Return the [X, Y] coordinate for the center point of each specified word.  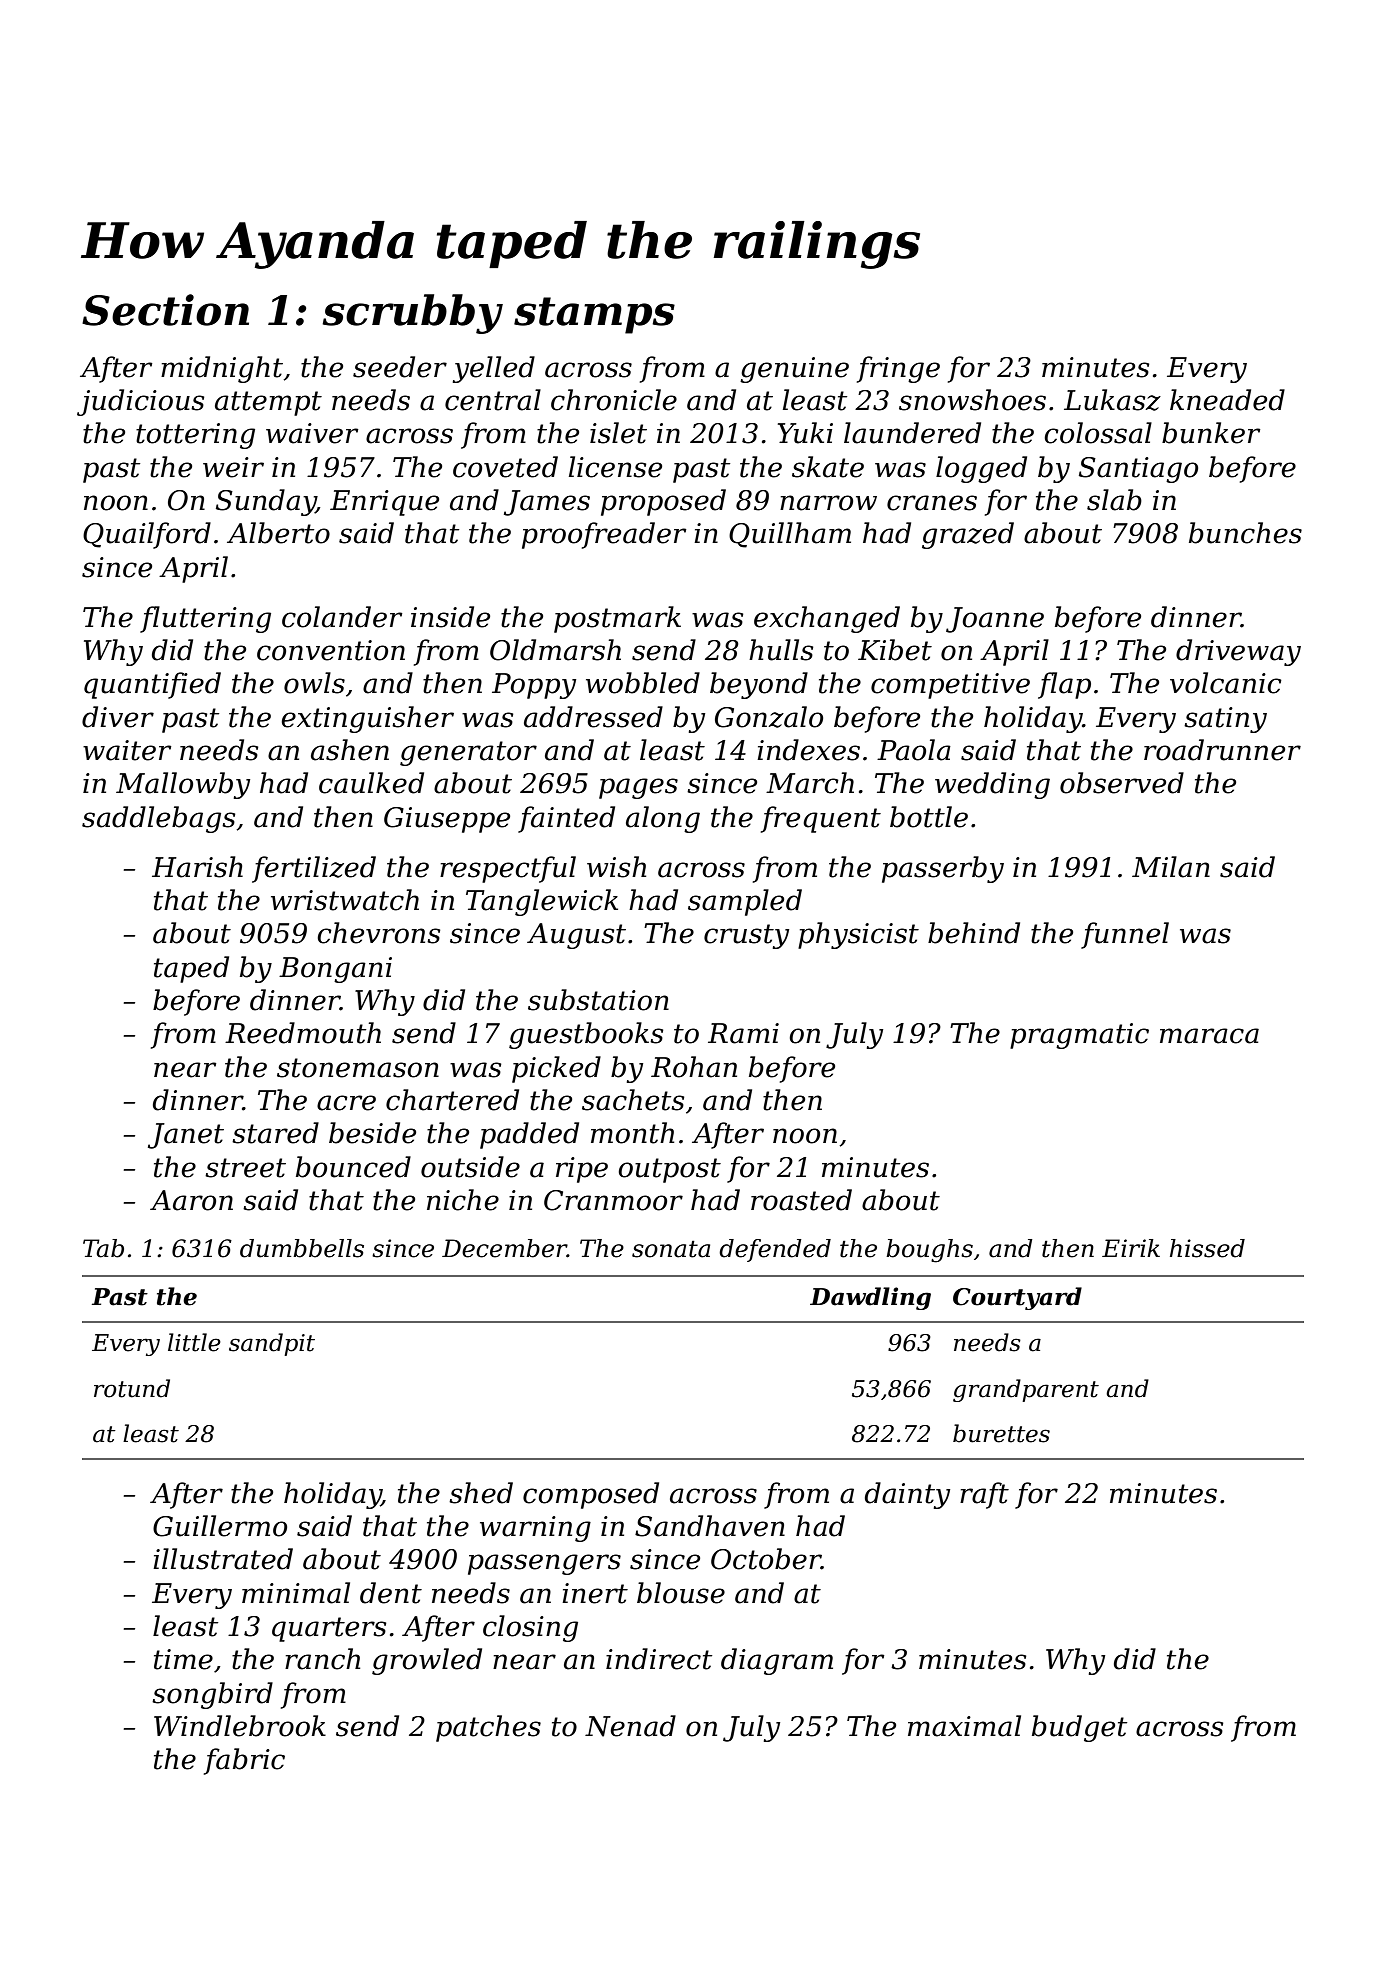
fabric [244, 1761]
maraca [1209, 1036]
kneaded [1227, 400]
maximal [964, 1726]
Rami [743, 1033]
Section [165, 310]
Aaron [191, 1200]
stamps [594, 315]
